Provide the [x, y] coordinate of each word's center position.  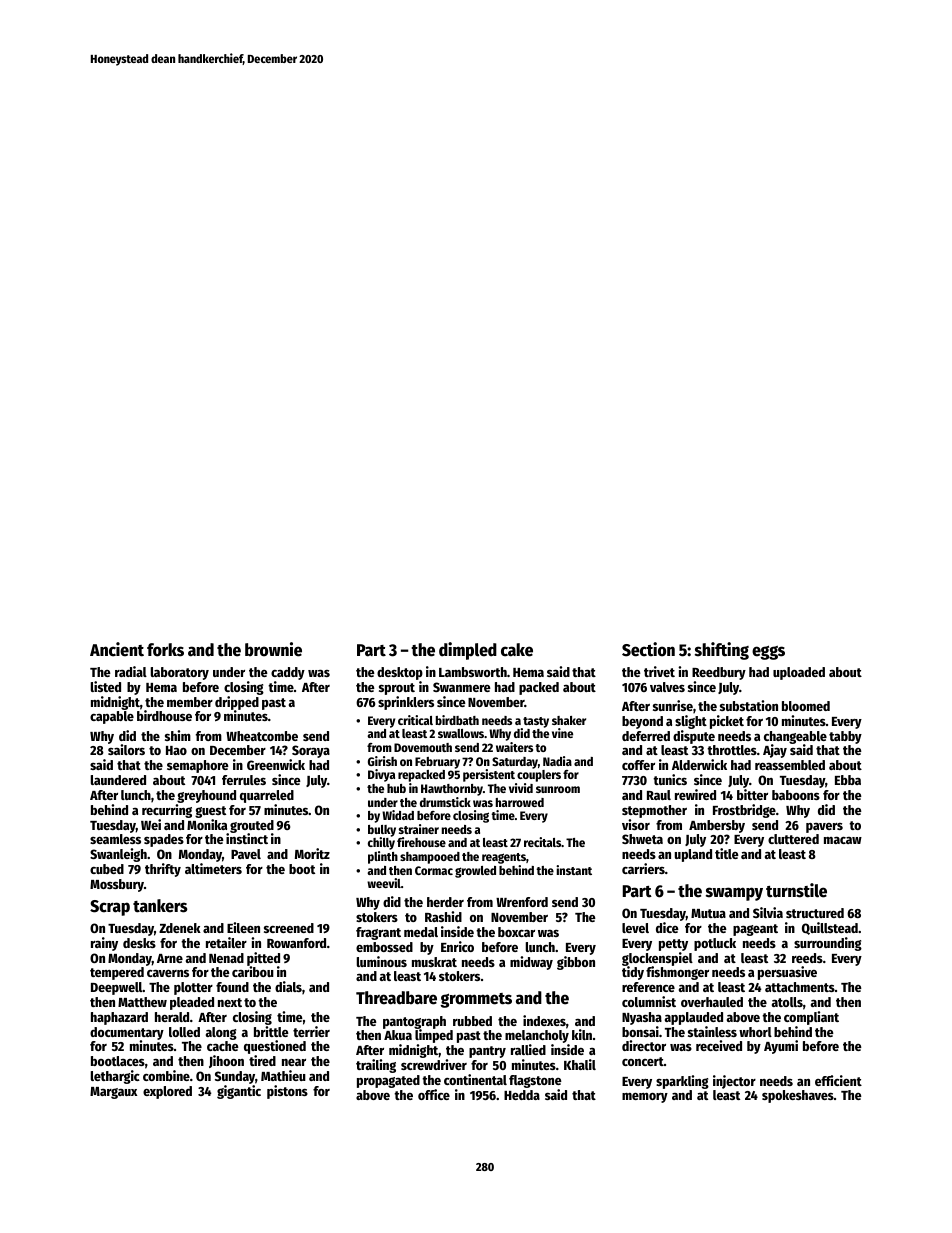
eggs [768, 652]
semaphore [198, 766]
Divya [381, 775]
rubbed [472, 1021]
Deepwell [117, 988]
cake [517, 650]
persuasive [787, 973]
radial [131, 671]
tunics [670, 779]
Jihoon [226, 1061]
